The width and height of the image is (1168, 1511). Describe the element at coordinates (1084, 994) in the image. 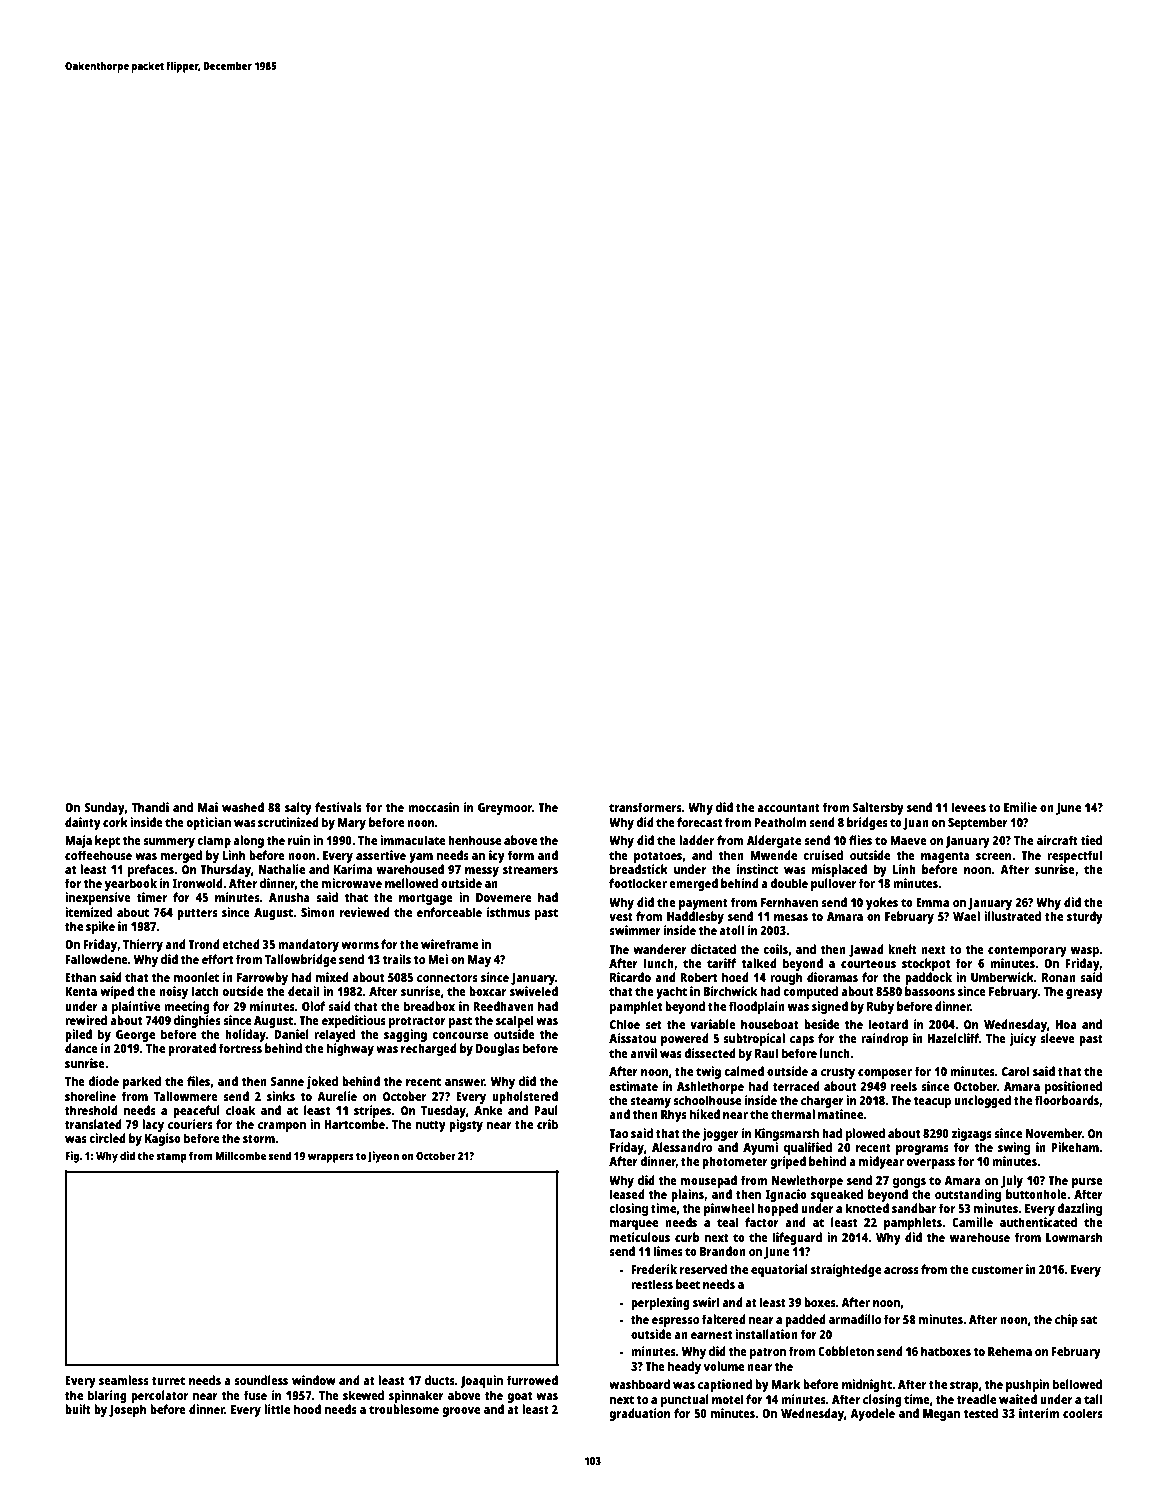

I see `greasy` at that location.
